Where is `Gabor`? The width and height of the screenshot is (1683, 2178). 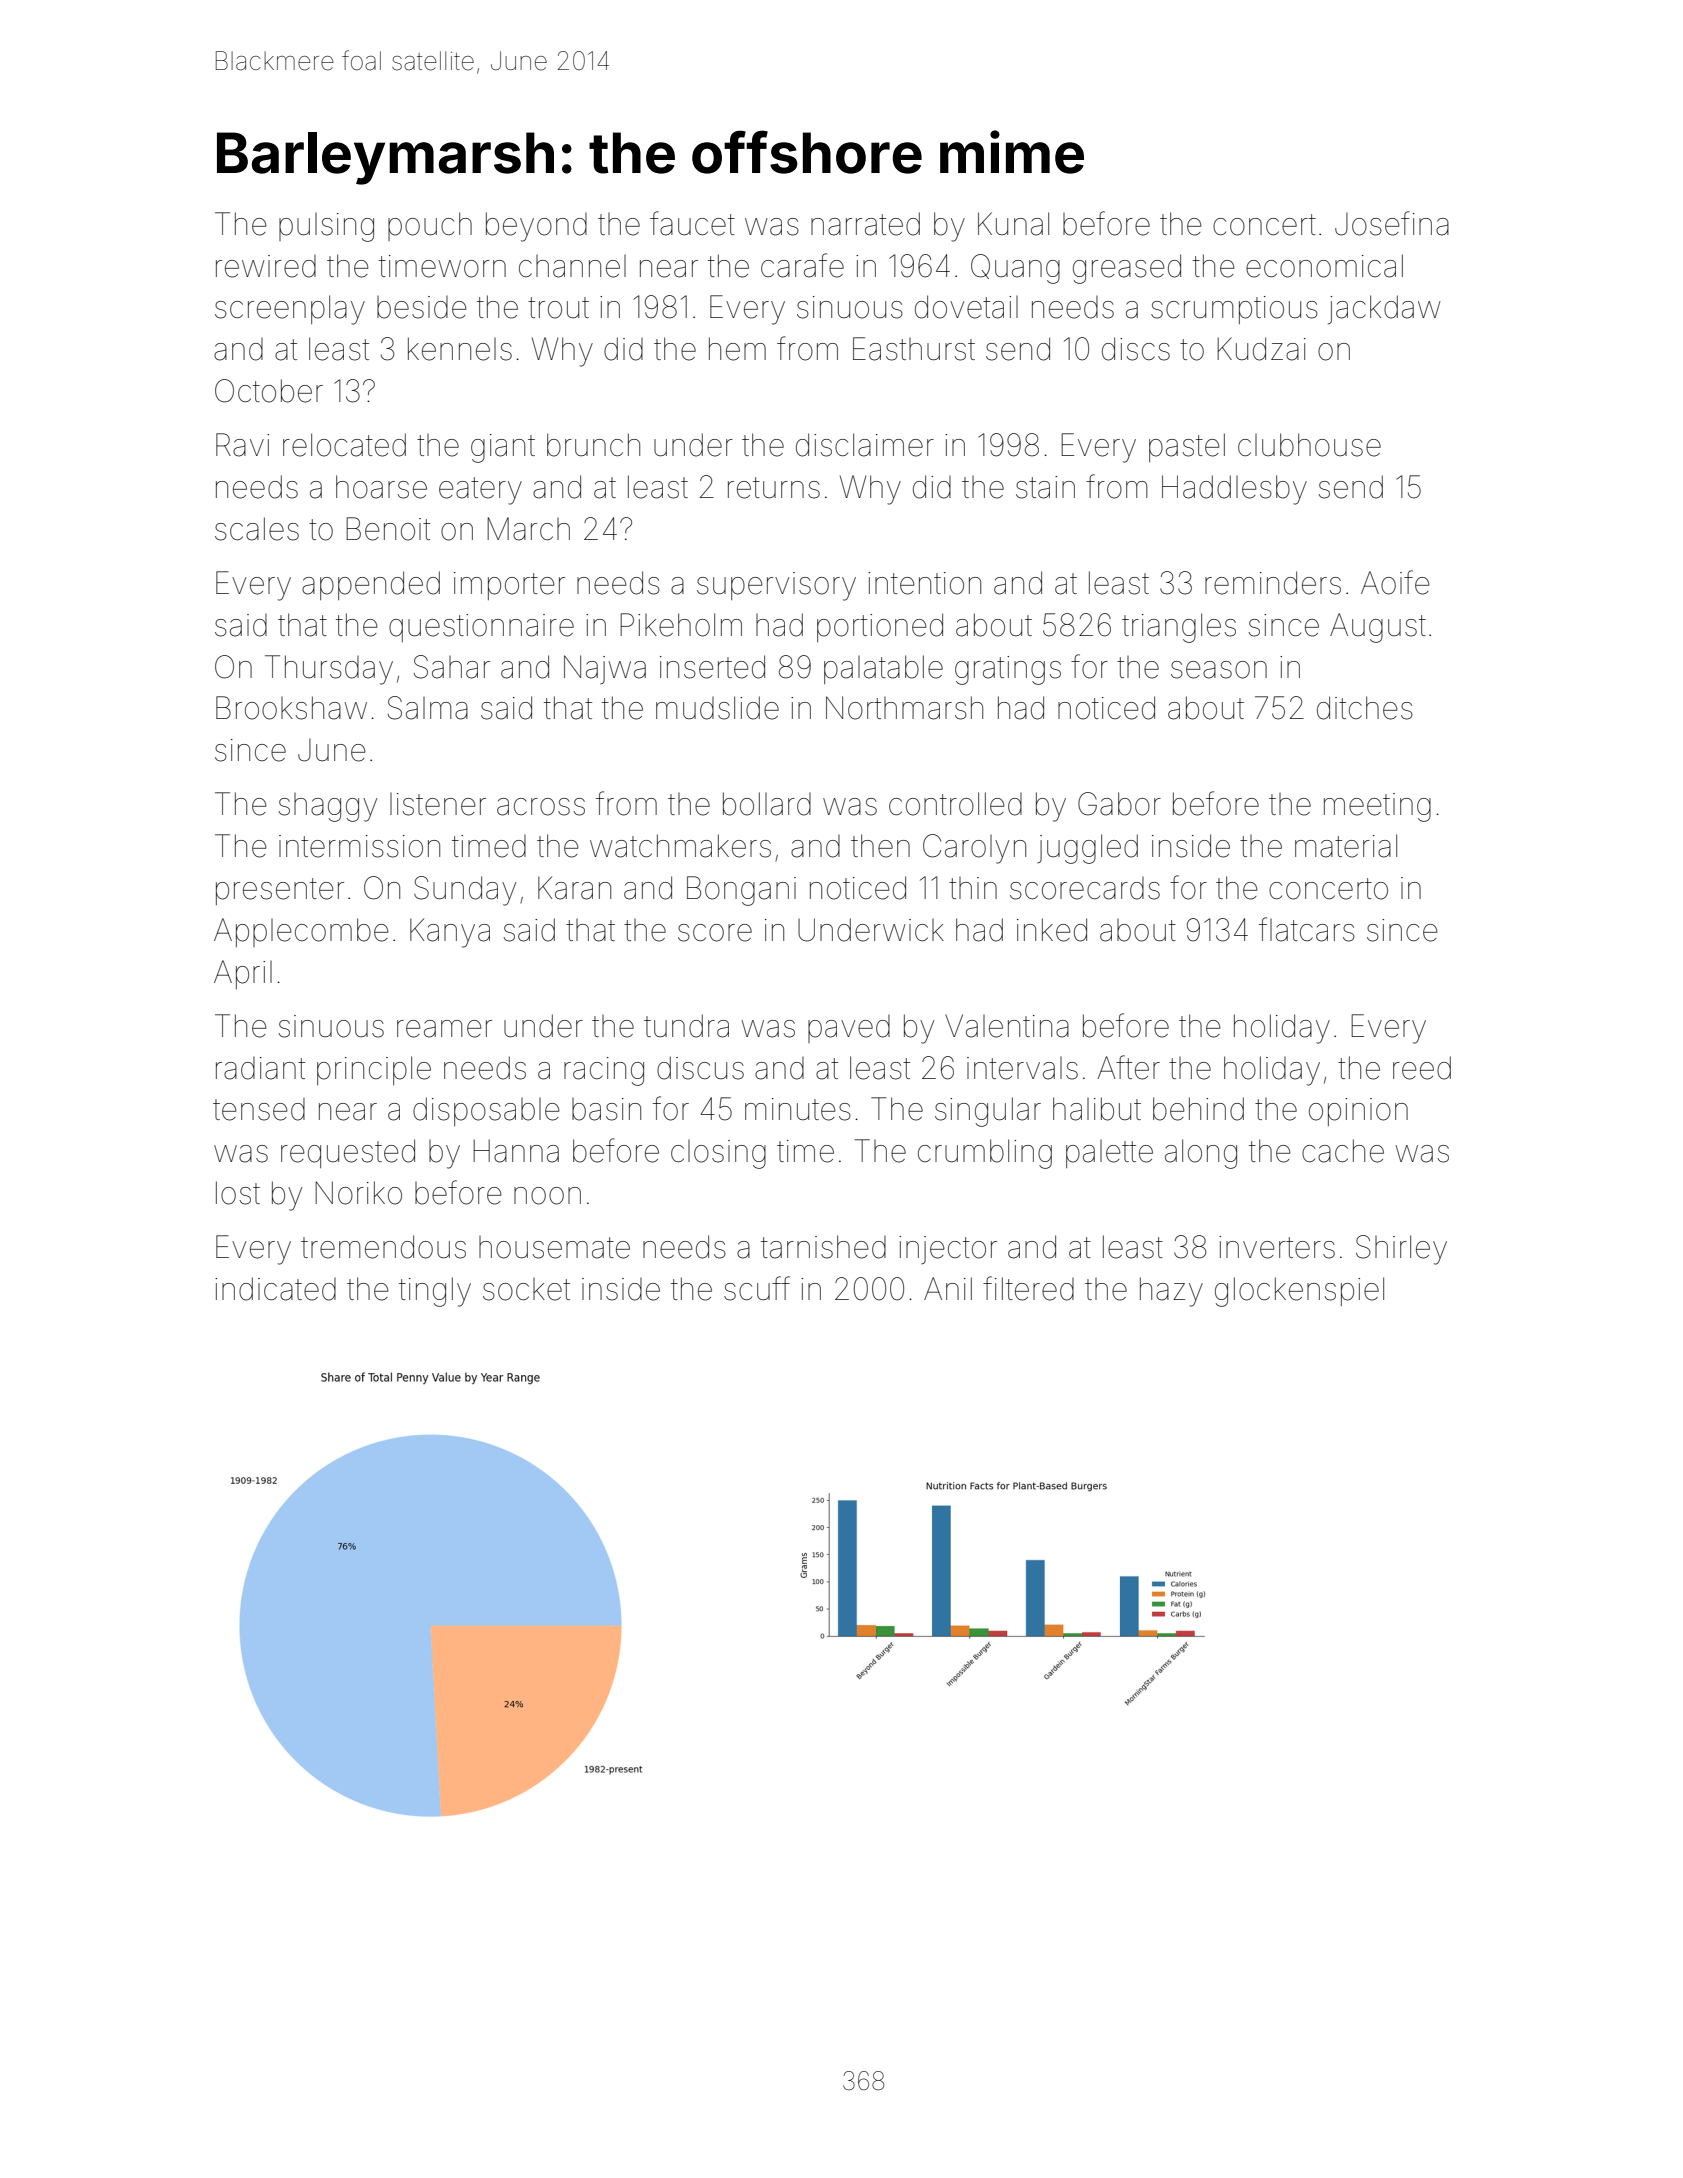
Gabor is located at coordinates (1119, 804).
